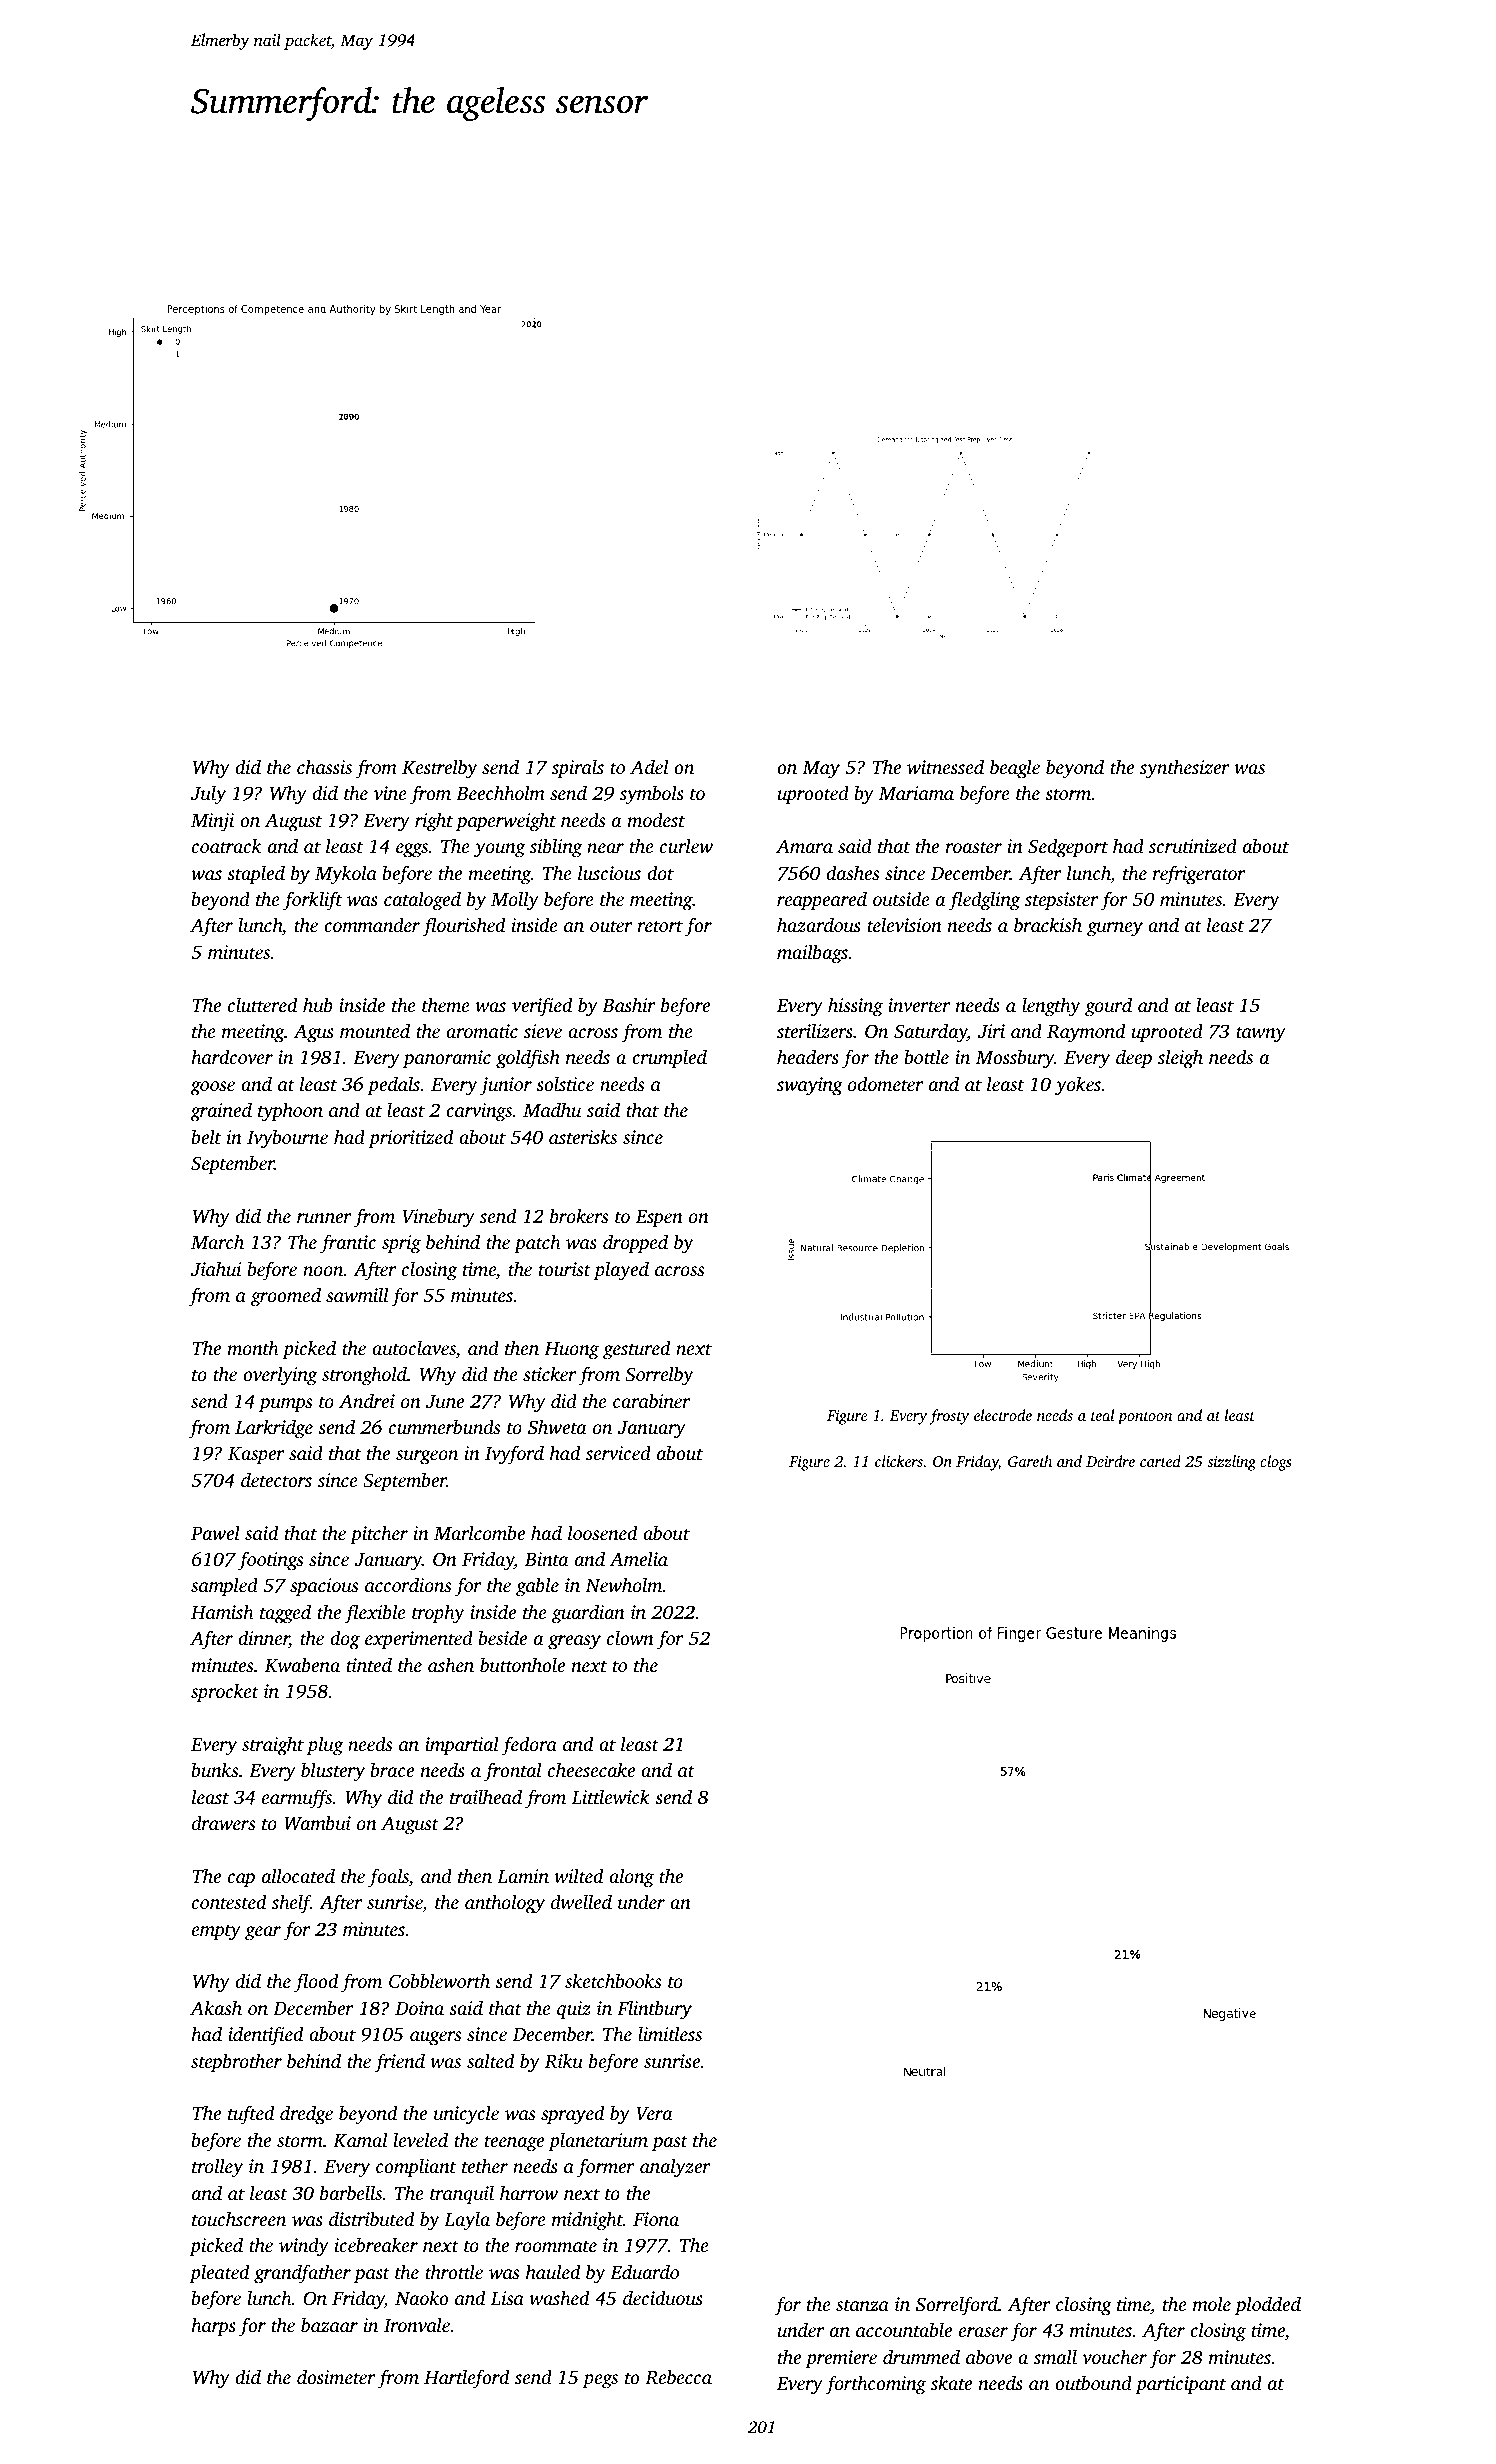 The width and height of the screenshot is (1496, 2464). I want to click on teal, so click(1103, 1415).
